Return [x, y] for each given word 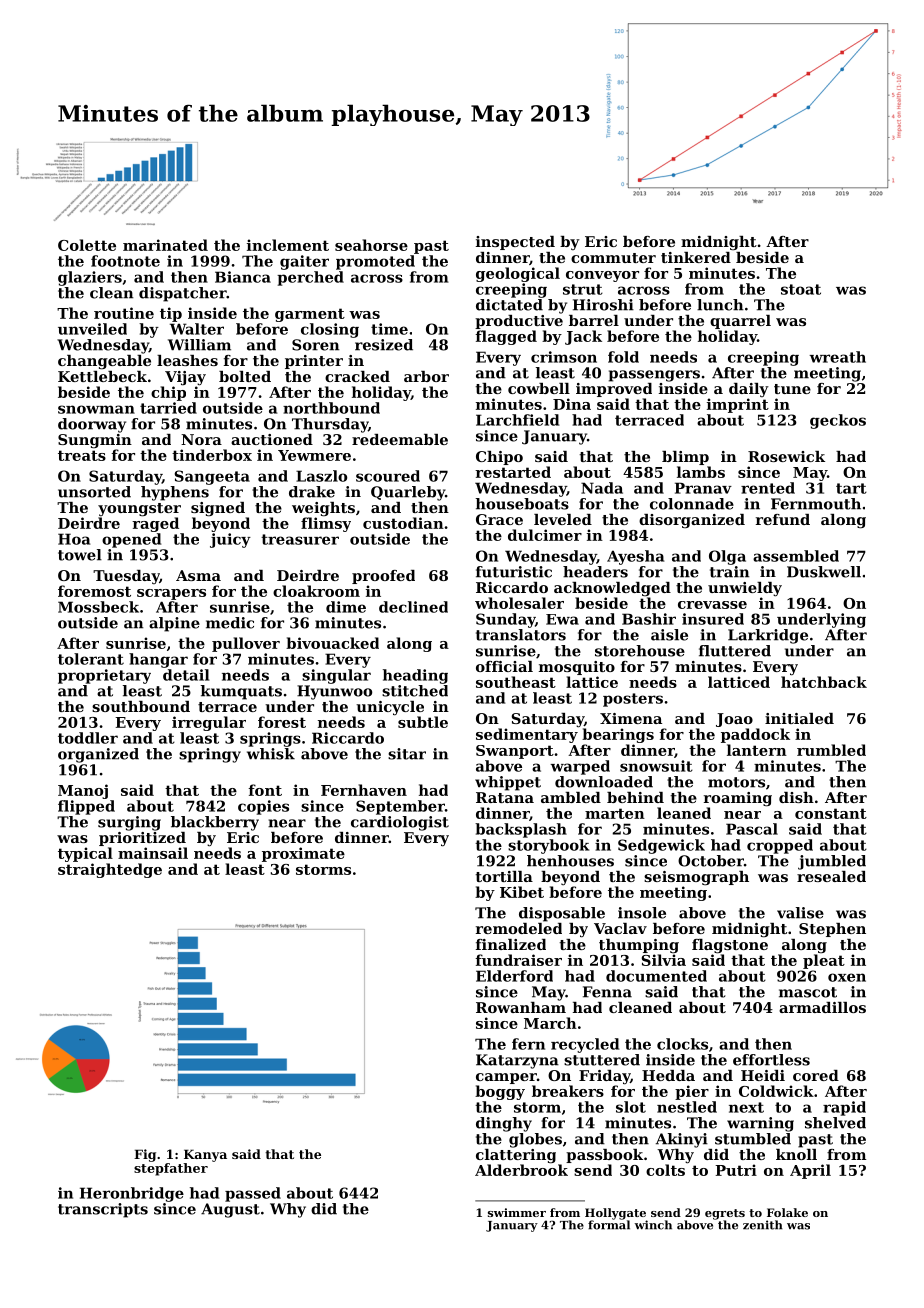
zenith [763, 1225]
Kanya [205, 1155]
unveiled [92, 329]
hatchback [824, 682]
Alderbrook [521, 1170]
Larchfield [517, 420]
